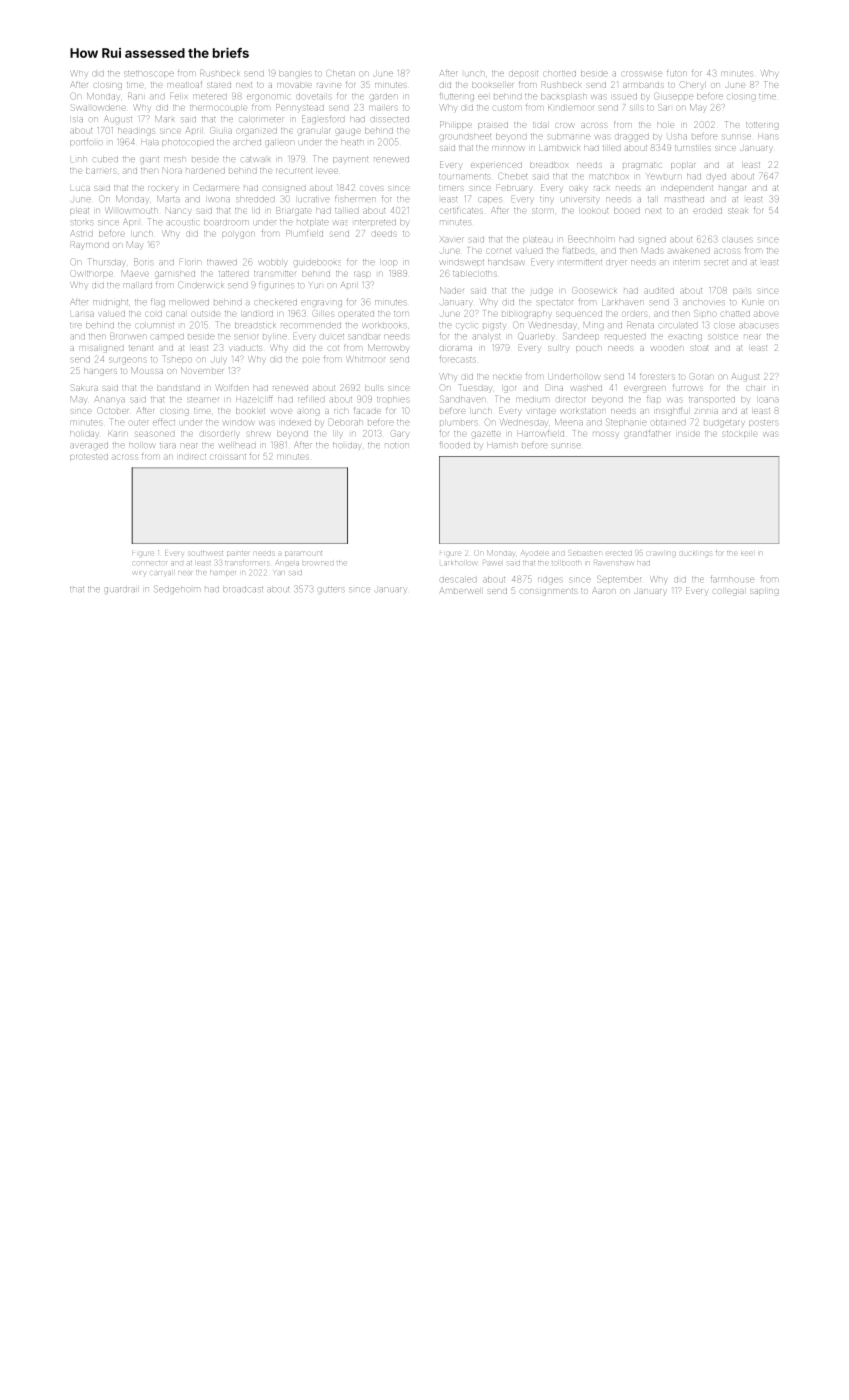 The image size is (849, 1400). I want to click on masthead, so click(684, 199).
